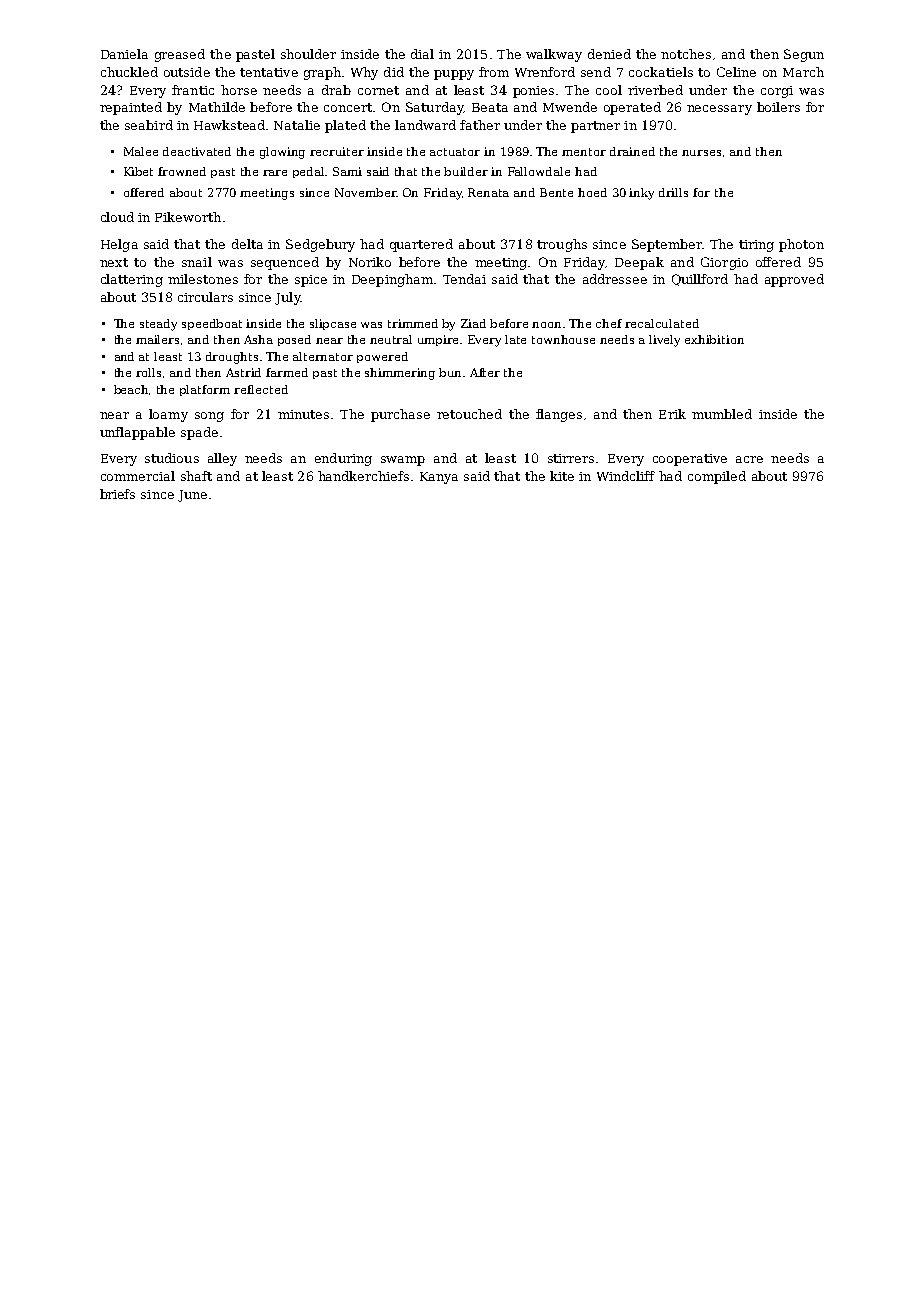  What do you see at coordinates (138, 476) in the page?
I see `commercial` at bounding box center [138, 476].
